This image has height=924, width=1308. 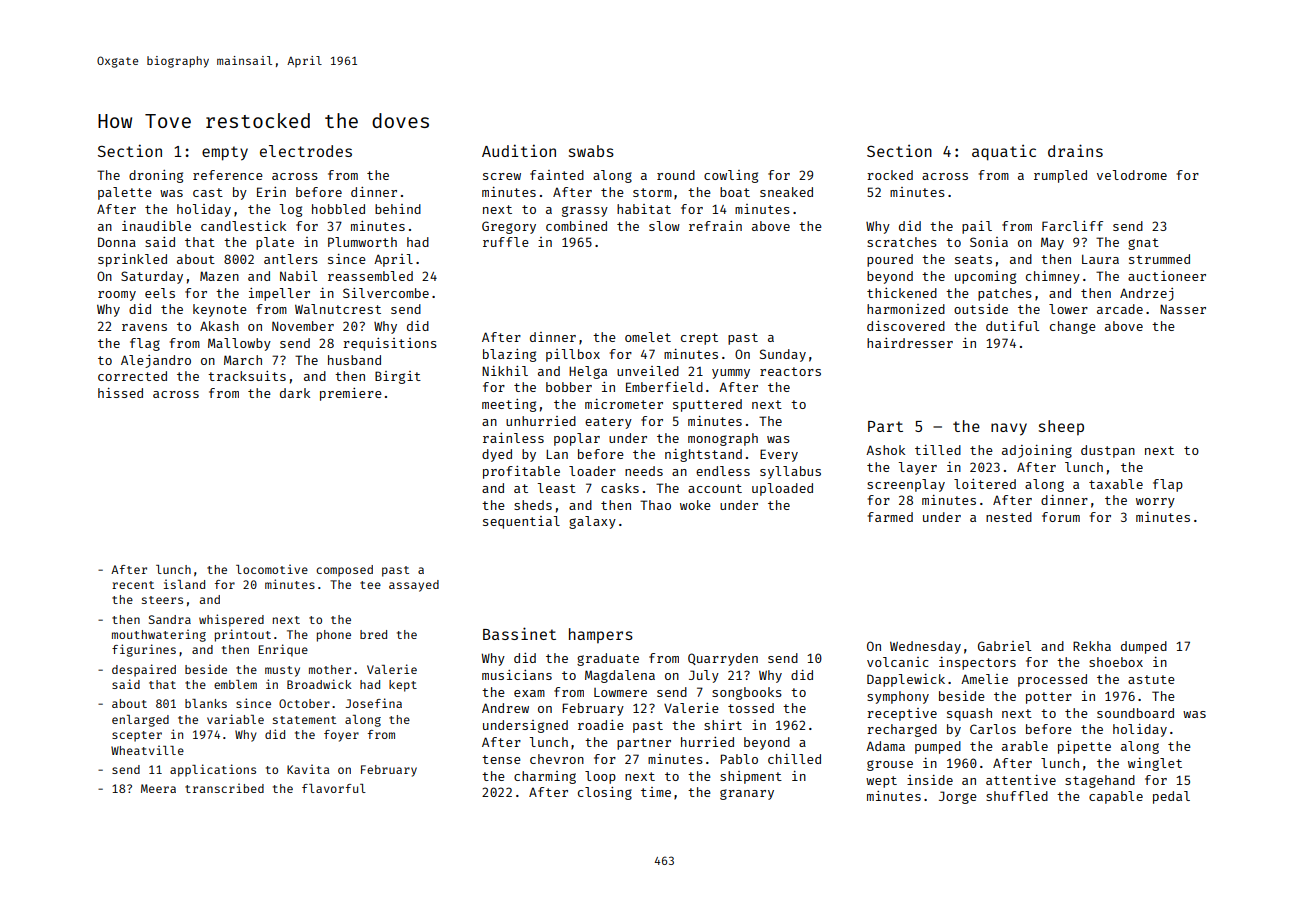 I want to click on eels, so click(x=160, y=293).
